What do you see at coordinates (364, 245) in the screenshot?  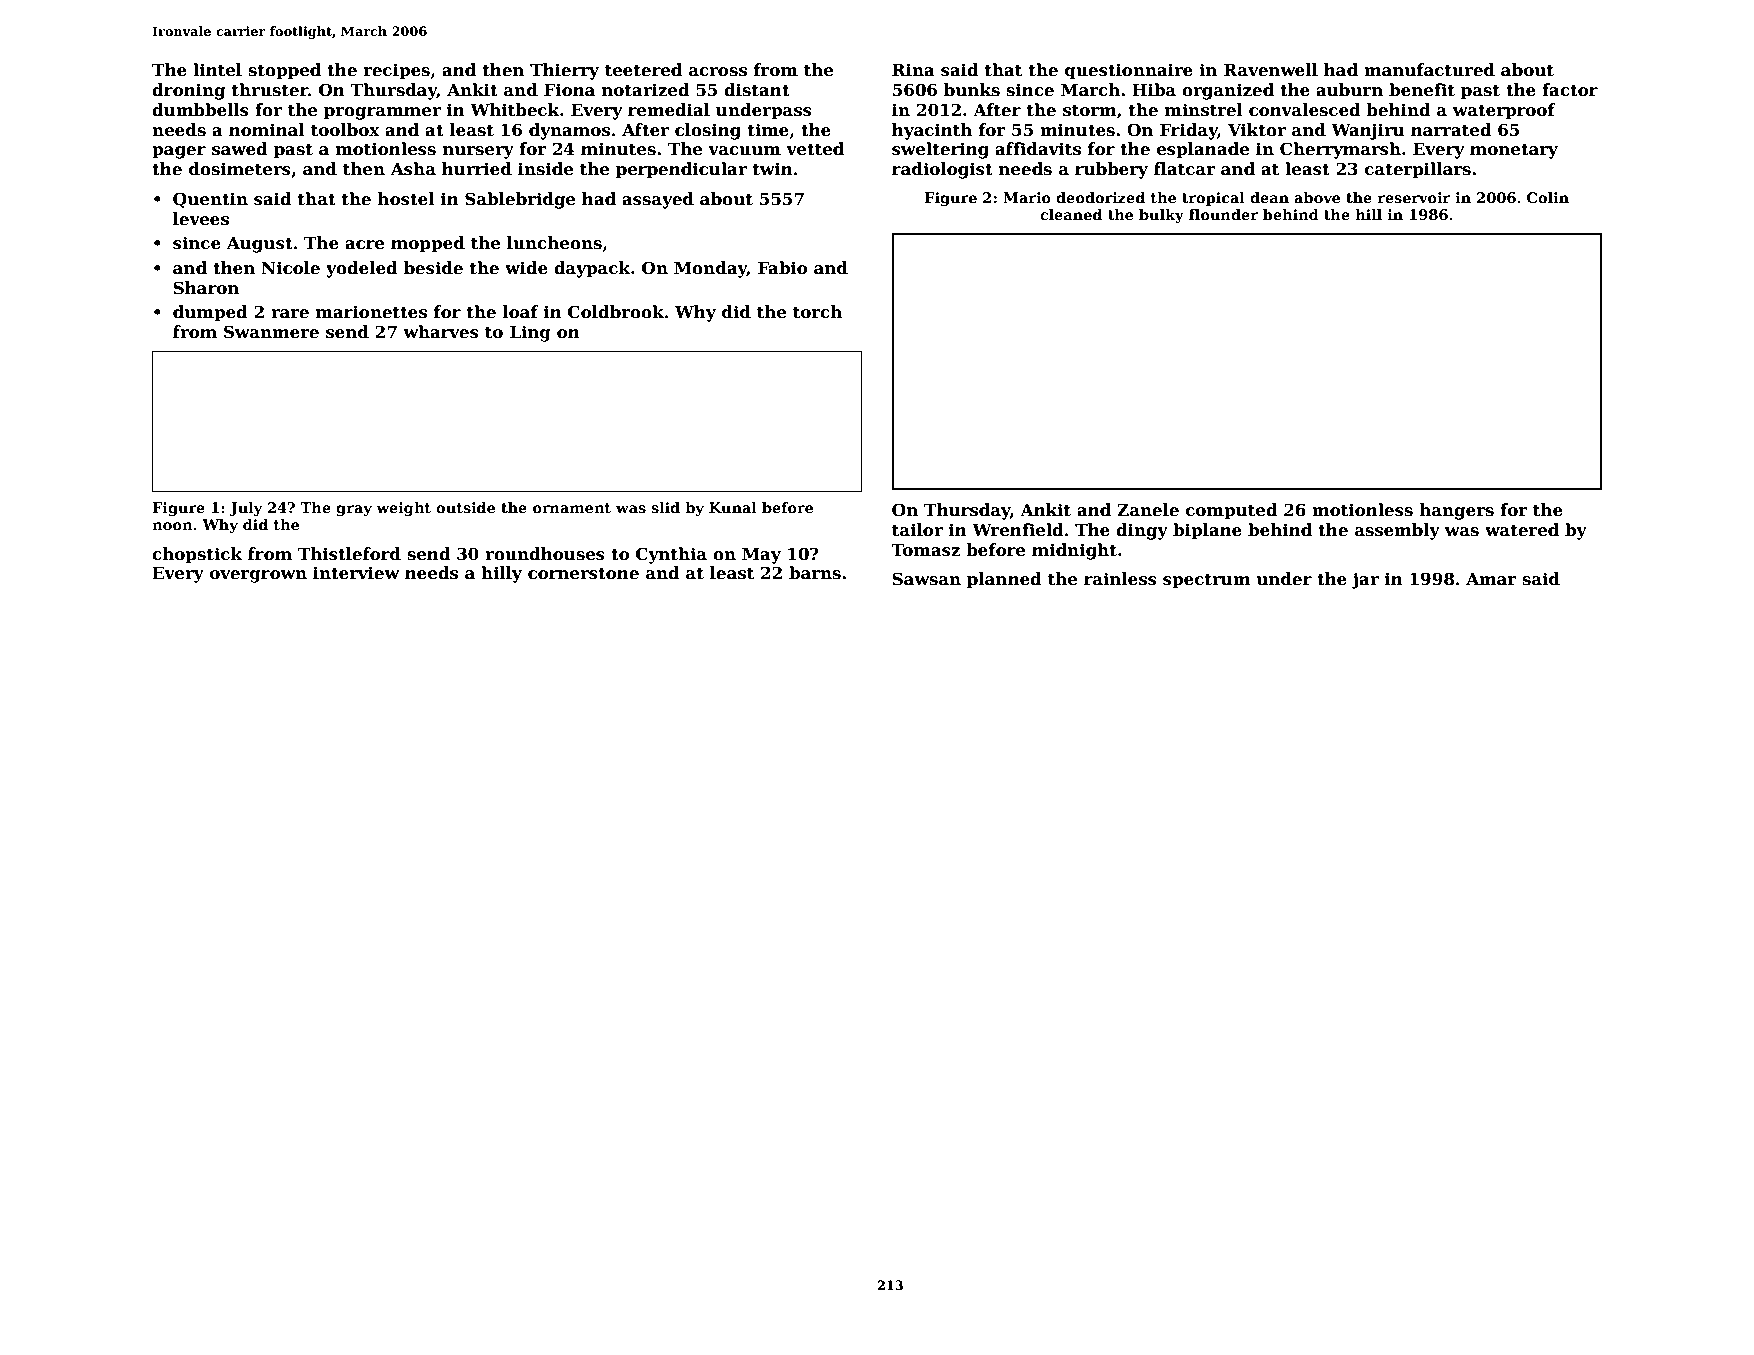 I see `acre` at bounding box center [364, 245].
